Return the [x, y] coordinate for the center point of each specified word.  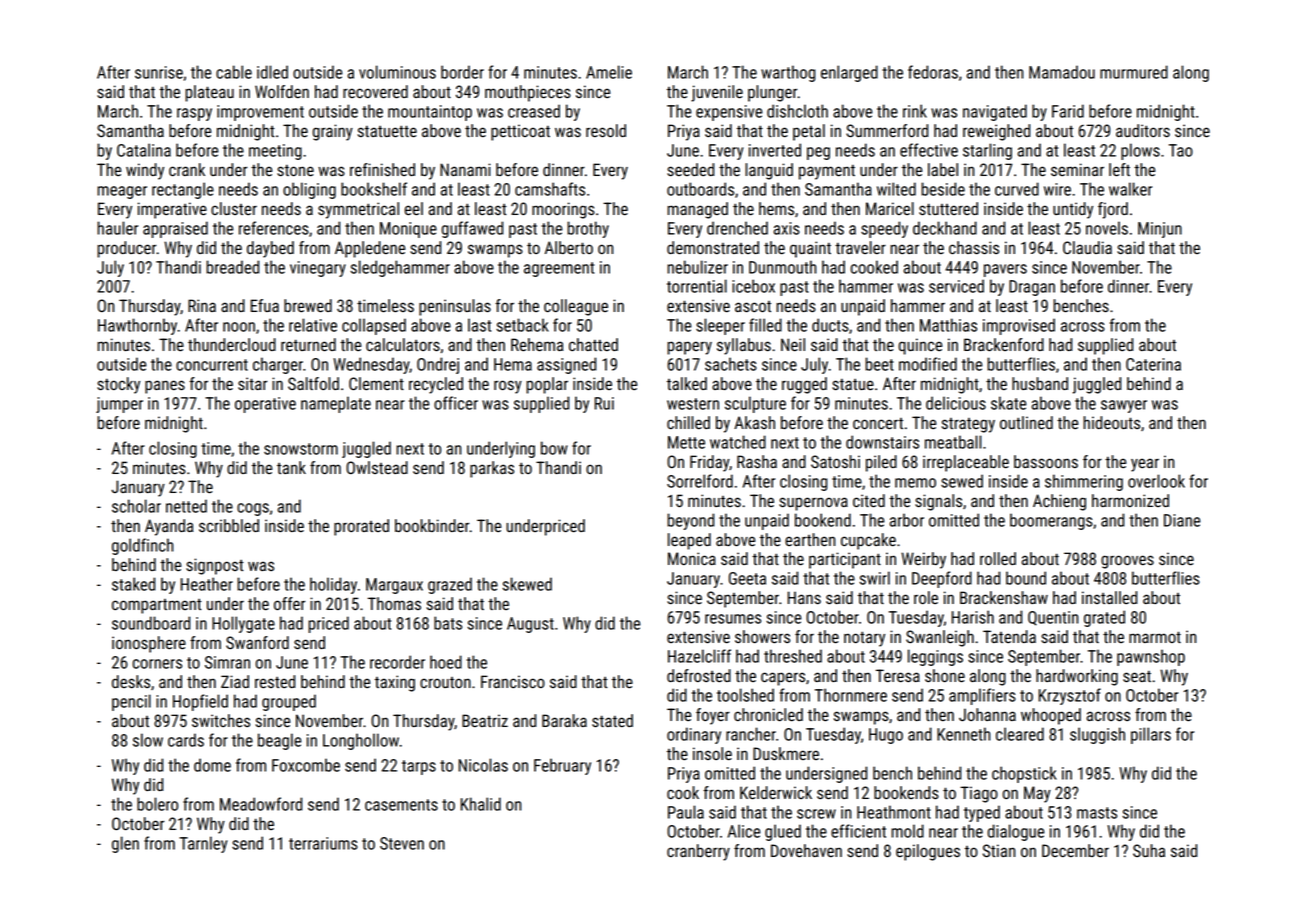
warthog [788, 73]
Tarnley [203, 844]
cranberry [698, 852]
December [1075, 850]
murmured [1134, 72]
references [274, 228]
